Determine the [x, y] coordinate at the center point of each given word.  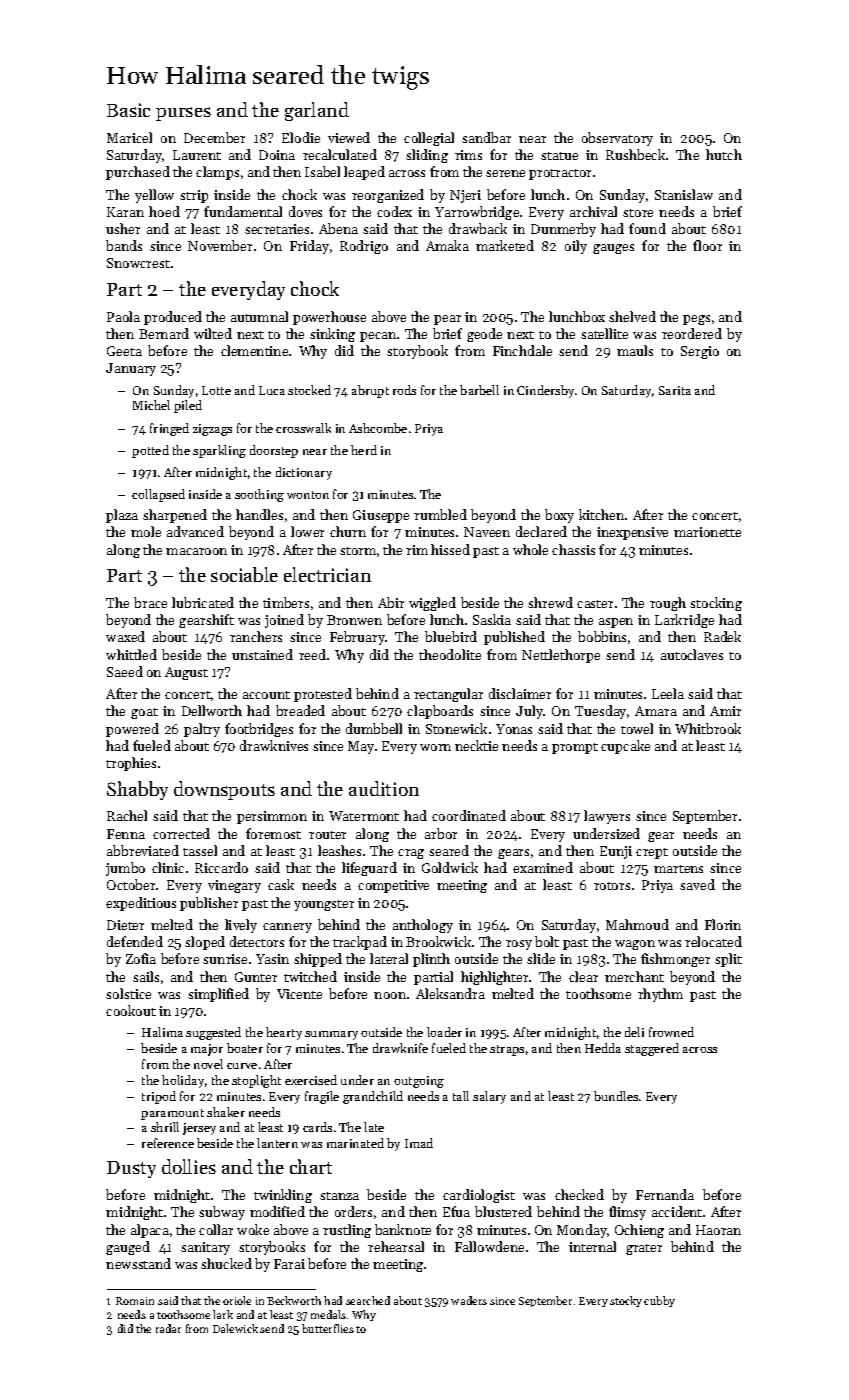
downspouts [224, 790]
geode [484, 335]
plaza [122, 516]
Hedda [603, 1048]
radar [168, 1328]
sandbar [486, 137]
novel [208, 1064]
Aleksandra [450, 993]
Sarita [675, 390]
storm [358, 551]
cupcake [625, 747]
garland [317, 111]
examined [543, 867]
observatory [617, 139]
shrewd [550, 602]
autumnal [259, 316]
